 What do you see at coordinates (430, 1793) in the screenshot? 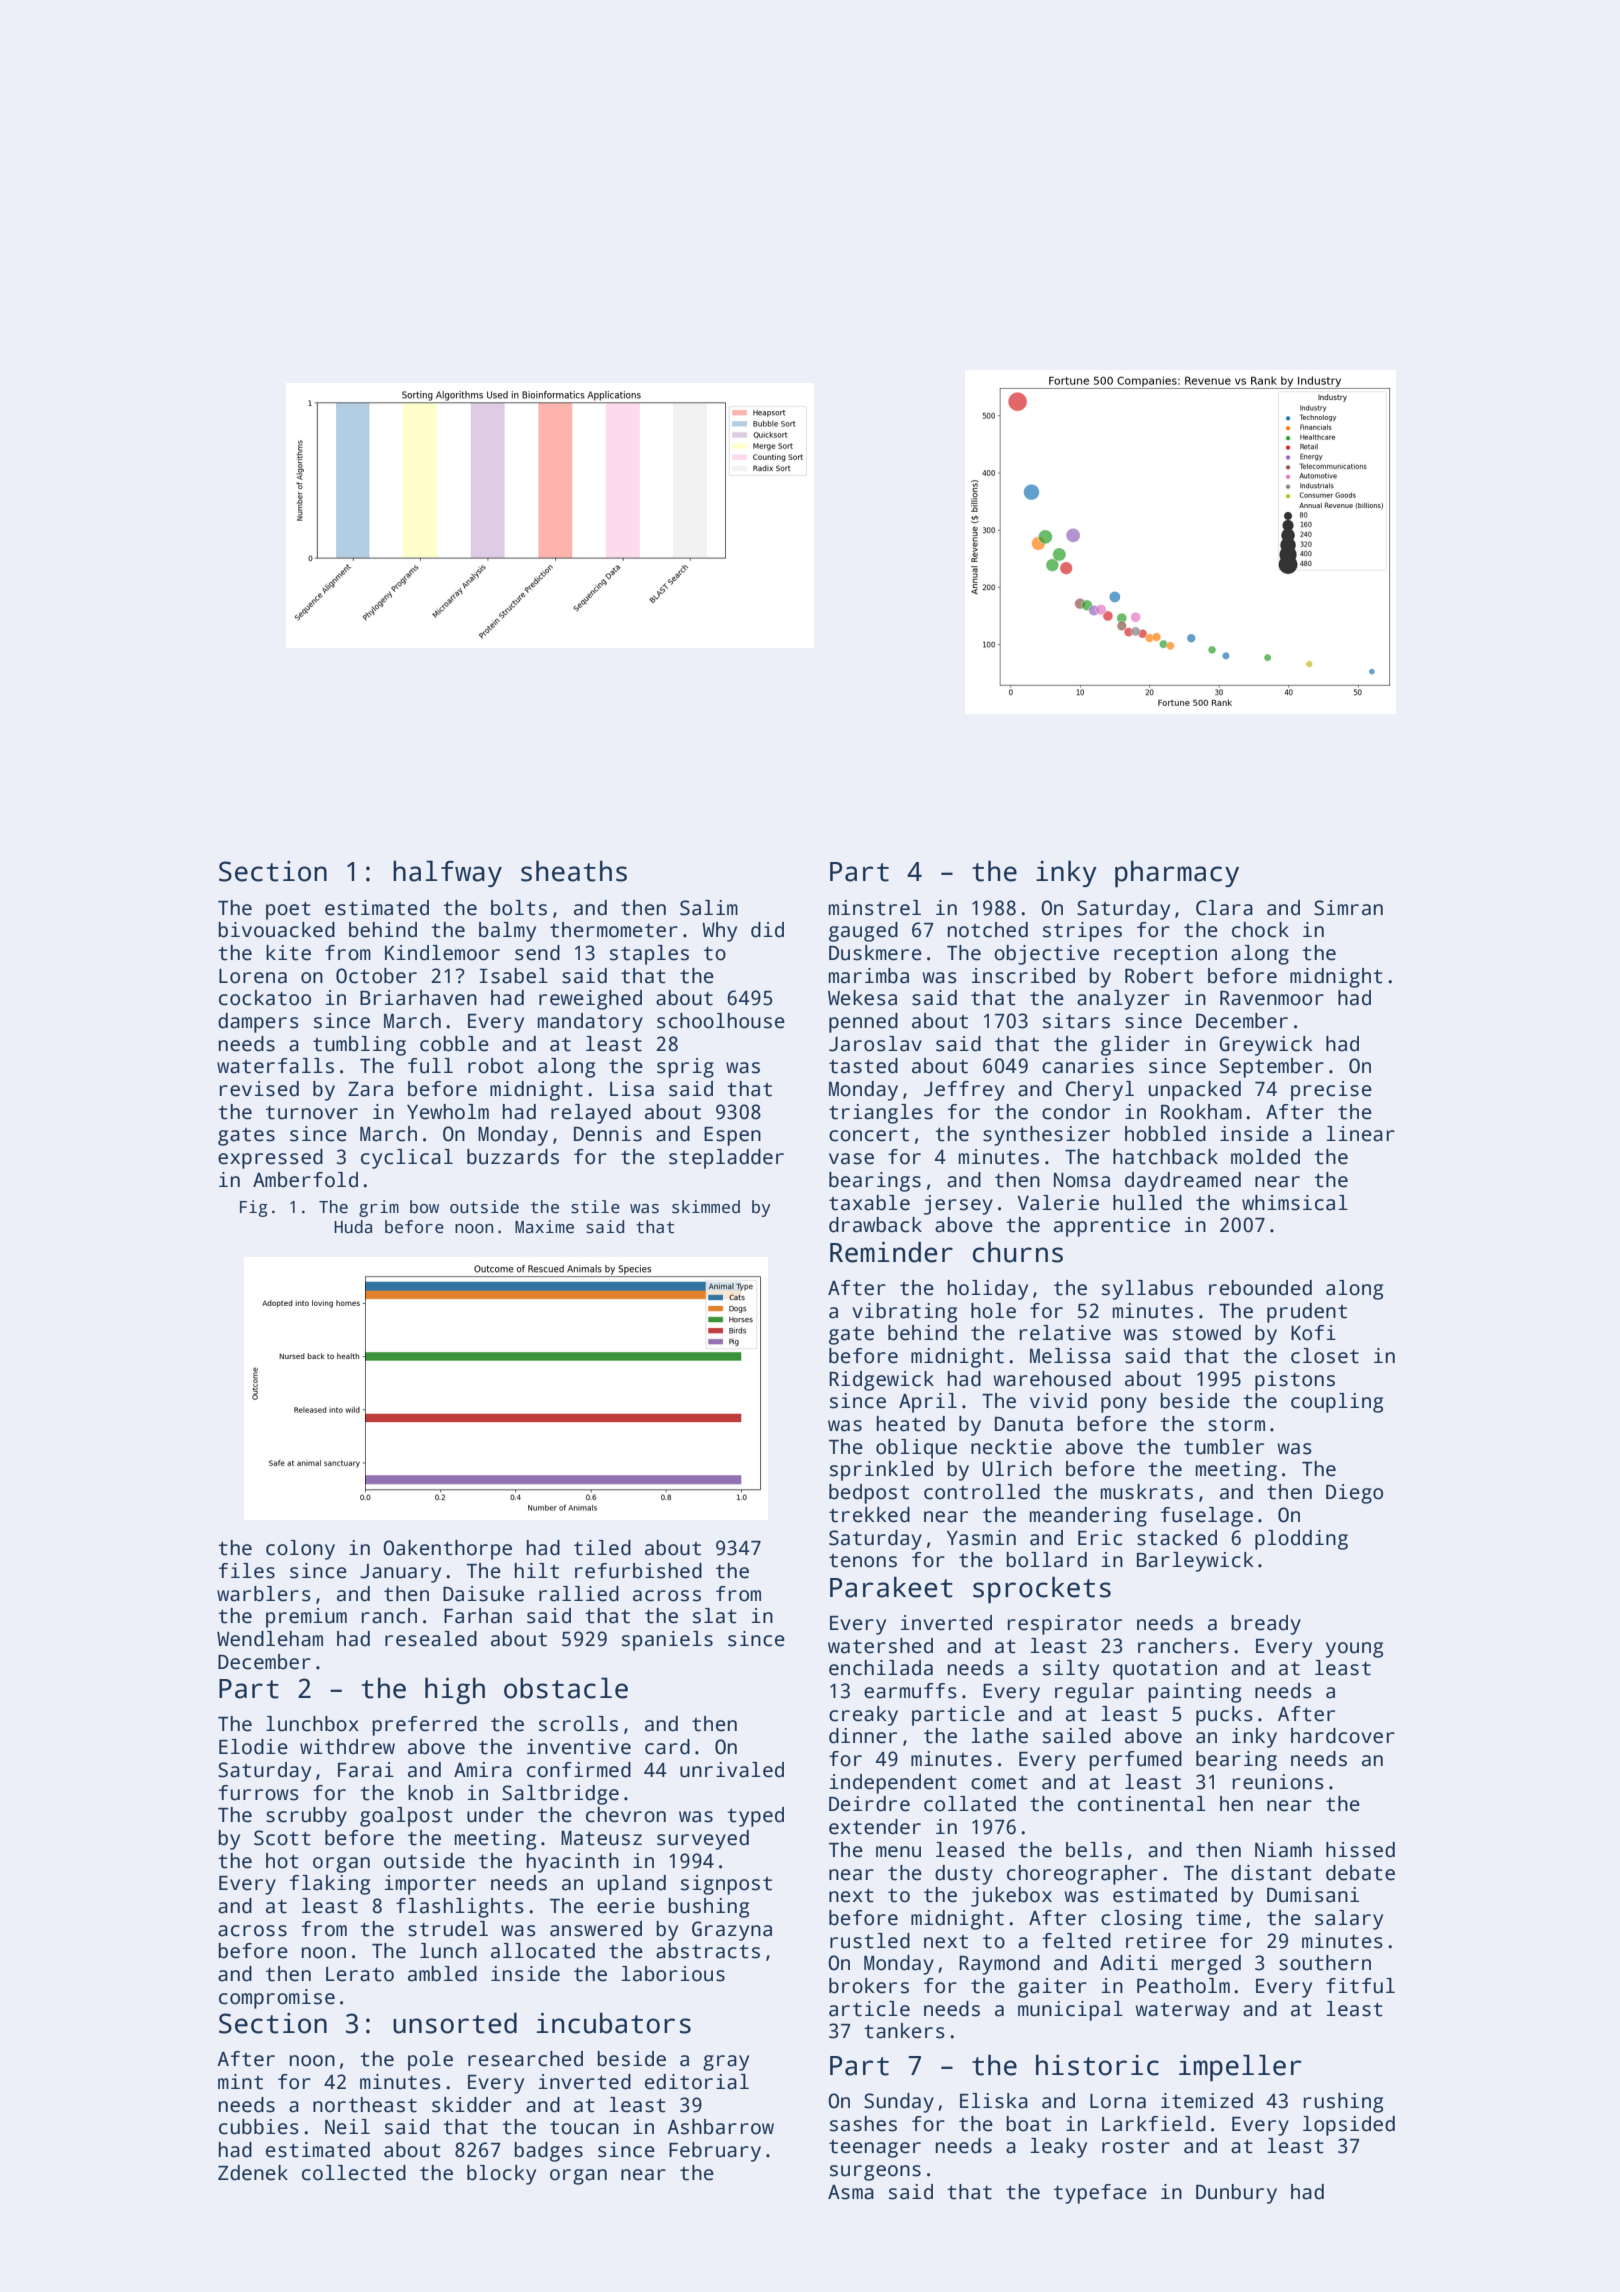
I see `knob` at bounding box center [430, 1793].
